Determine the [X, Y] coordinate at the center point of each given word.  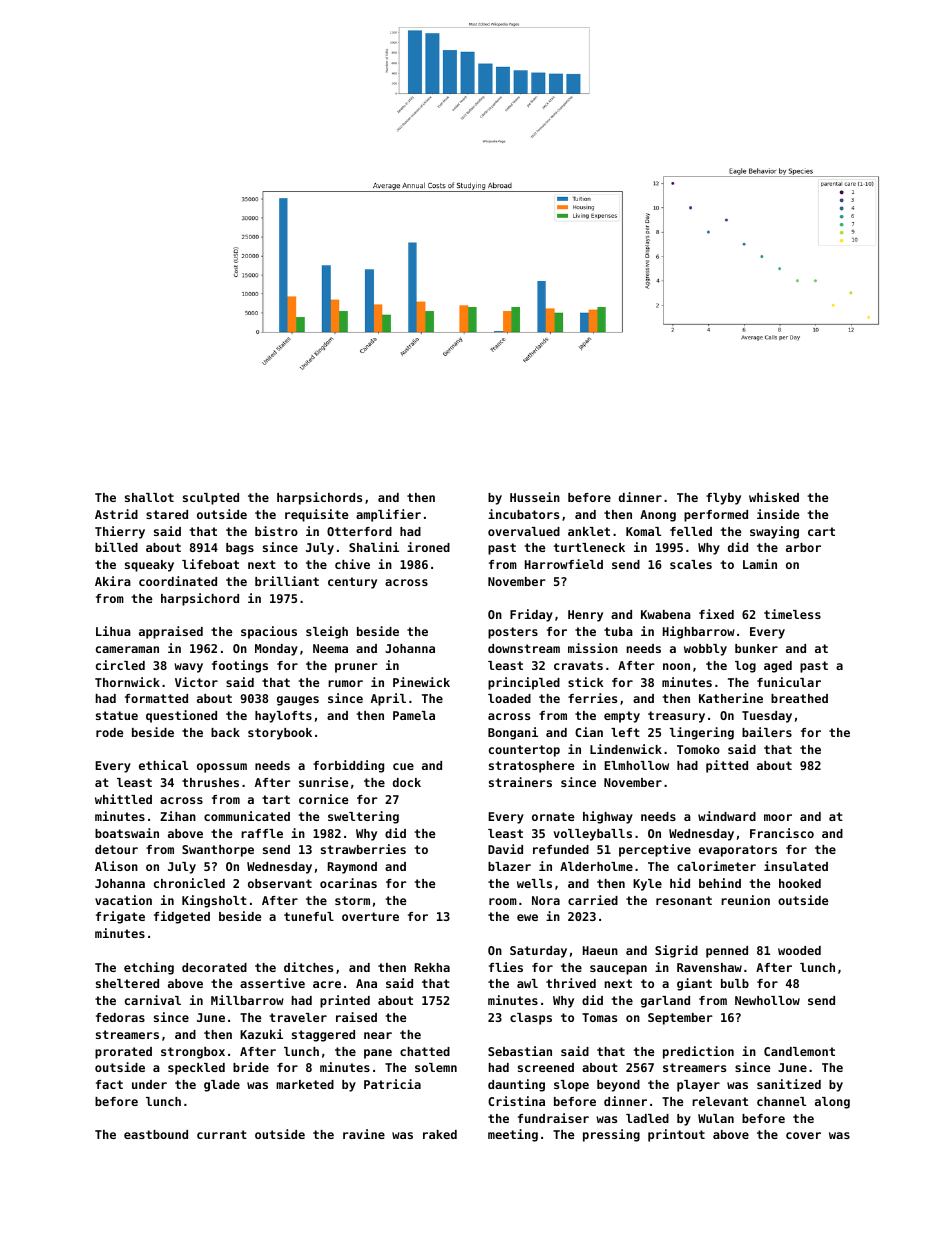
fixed [716, 614]
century [352, 583]
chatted [425, 1051]
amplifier [388, 515]
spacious [269, 632]
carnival [153, 1000]
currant [222, 1134]
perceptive [655, 850]
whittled [123, 799]
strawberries [363, 849]
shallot [149, 497]
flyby [723, 499]
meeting [513, 1135]
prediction [698, 1052]
